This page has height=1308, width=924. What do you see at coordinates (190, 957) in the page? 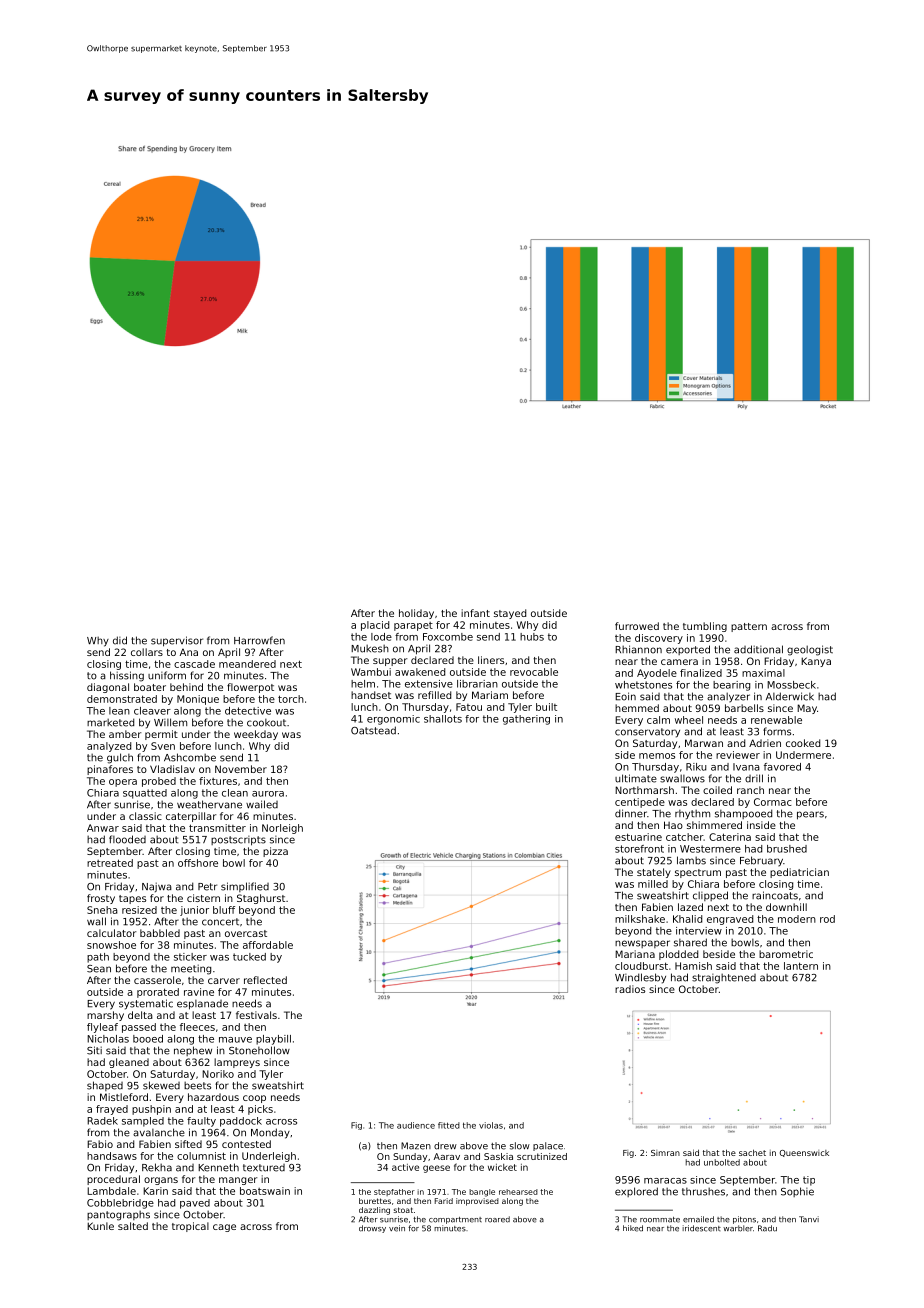
I see `sticker` at bounding box center [190, 957].
